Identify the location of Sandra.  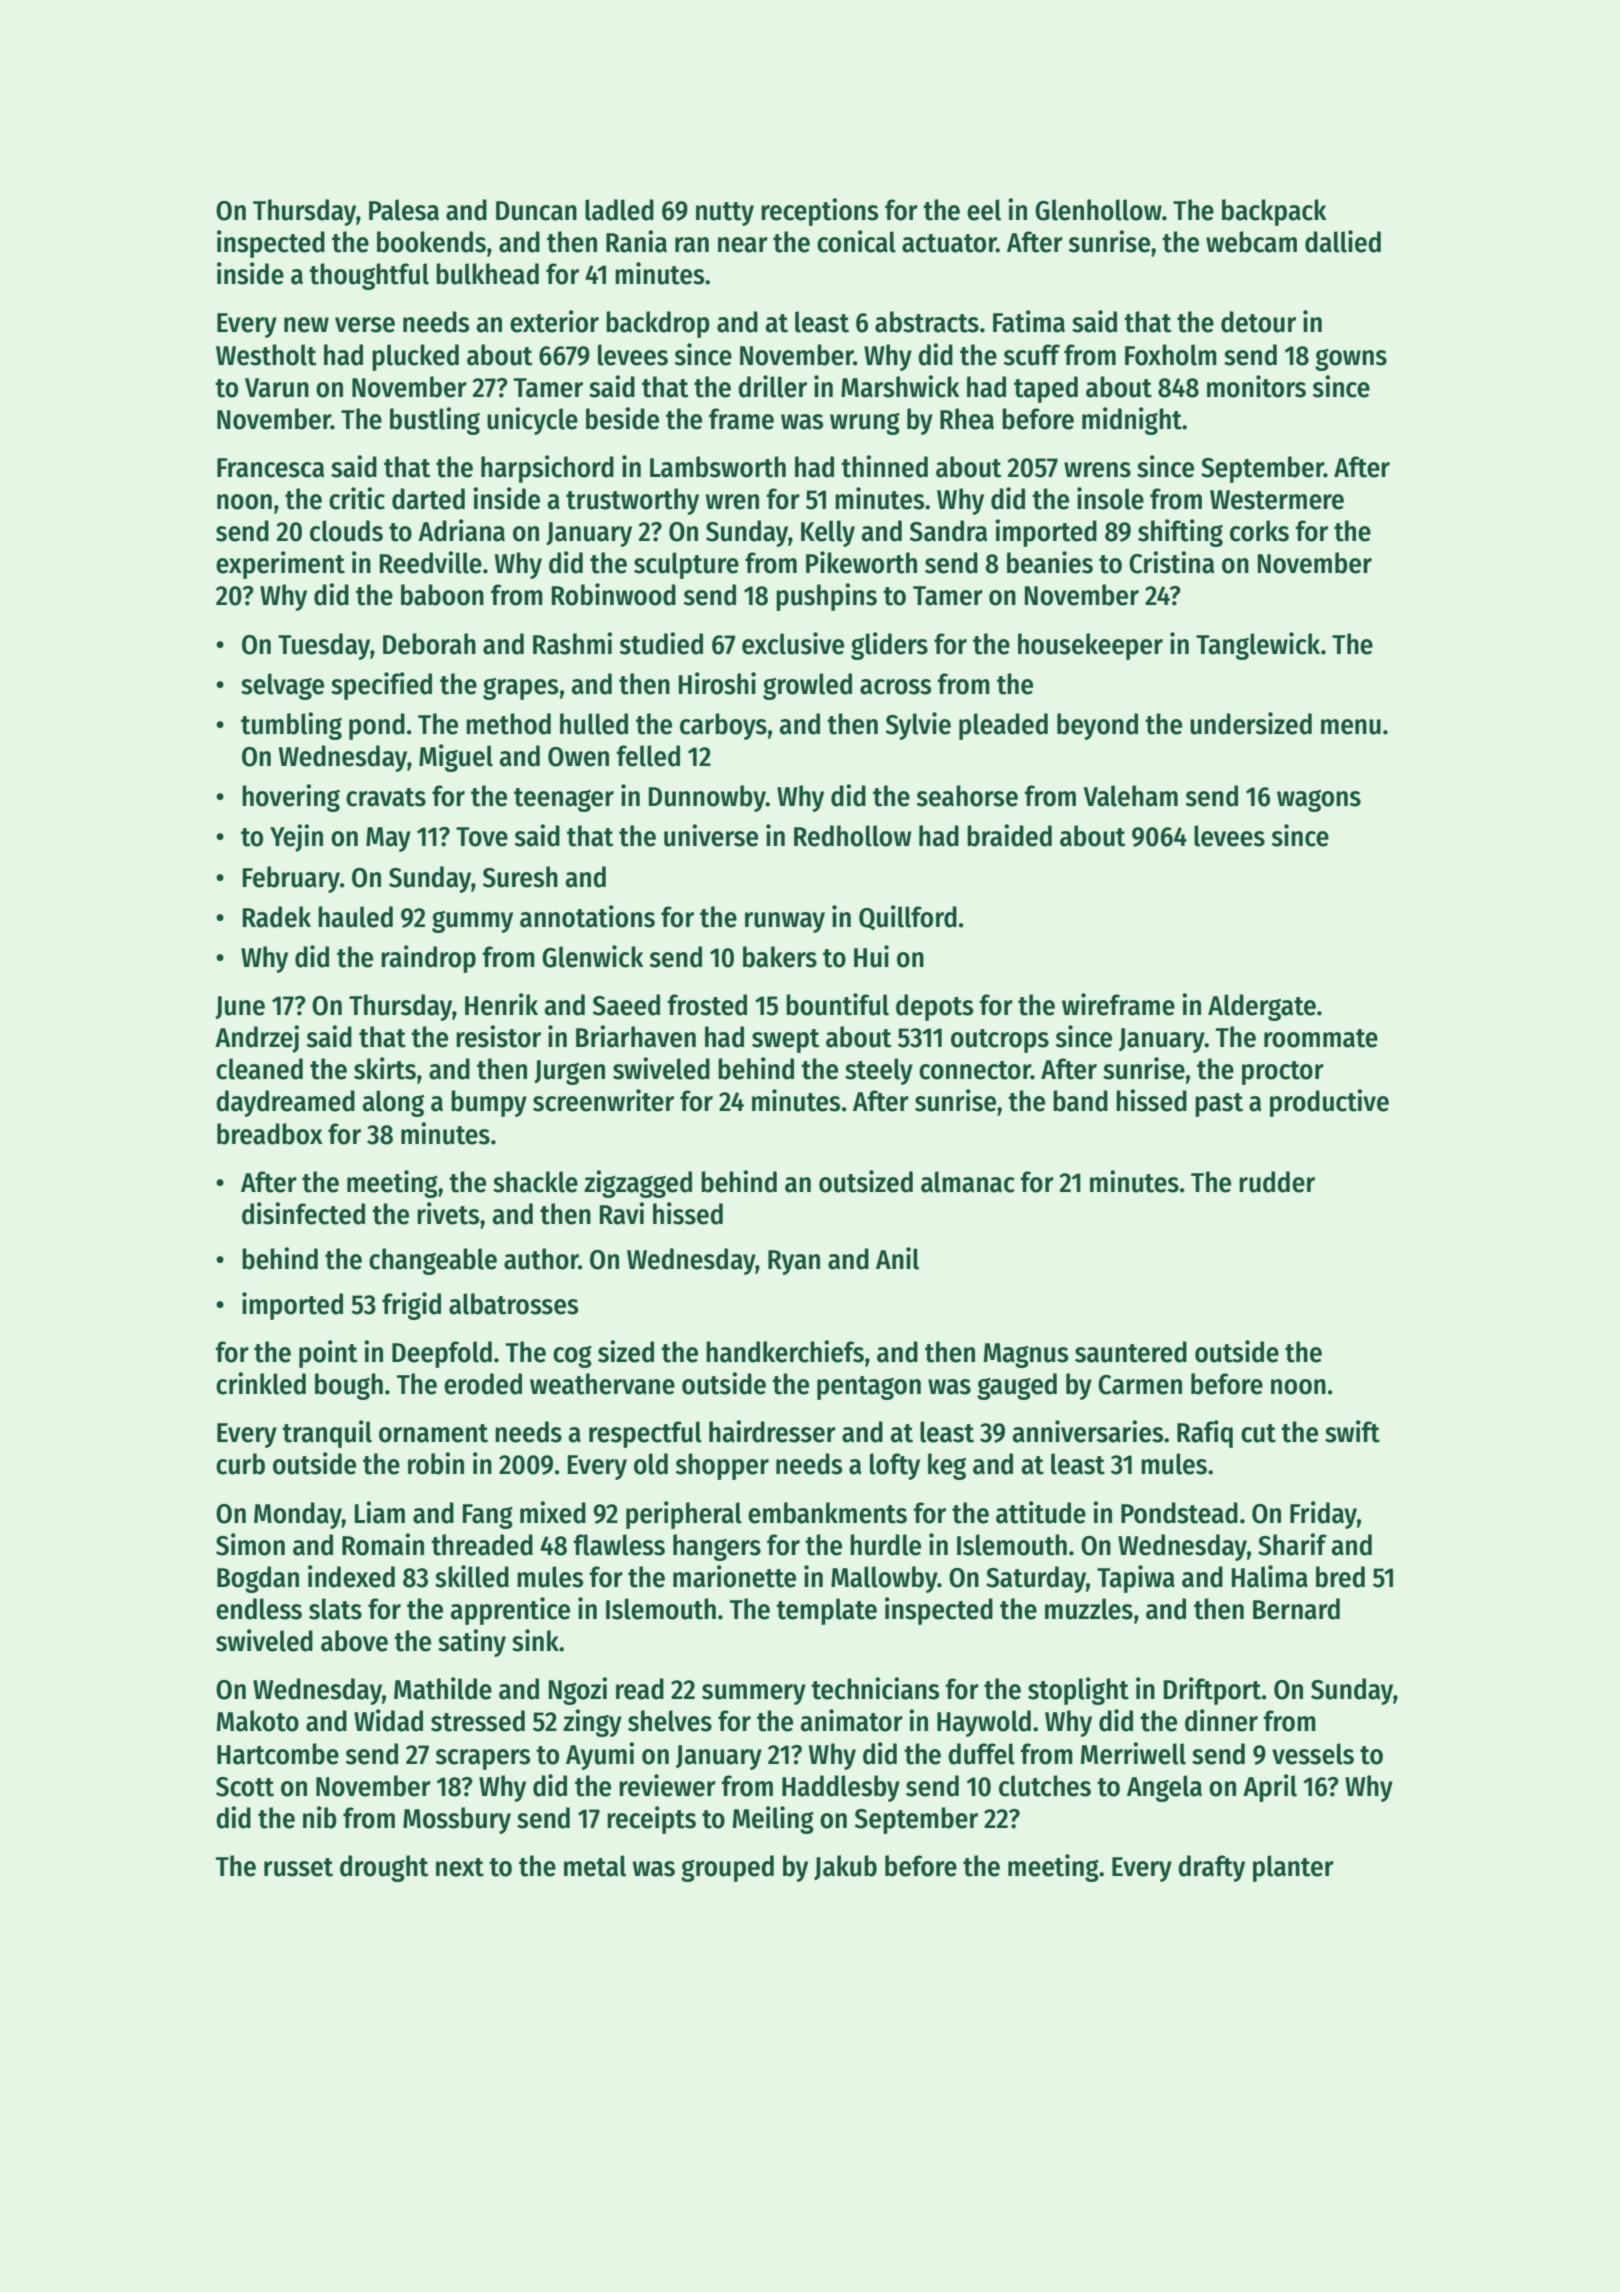
(948, 531).
